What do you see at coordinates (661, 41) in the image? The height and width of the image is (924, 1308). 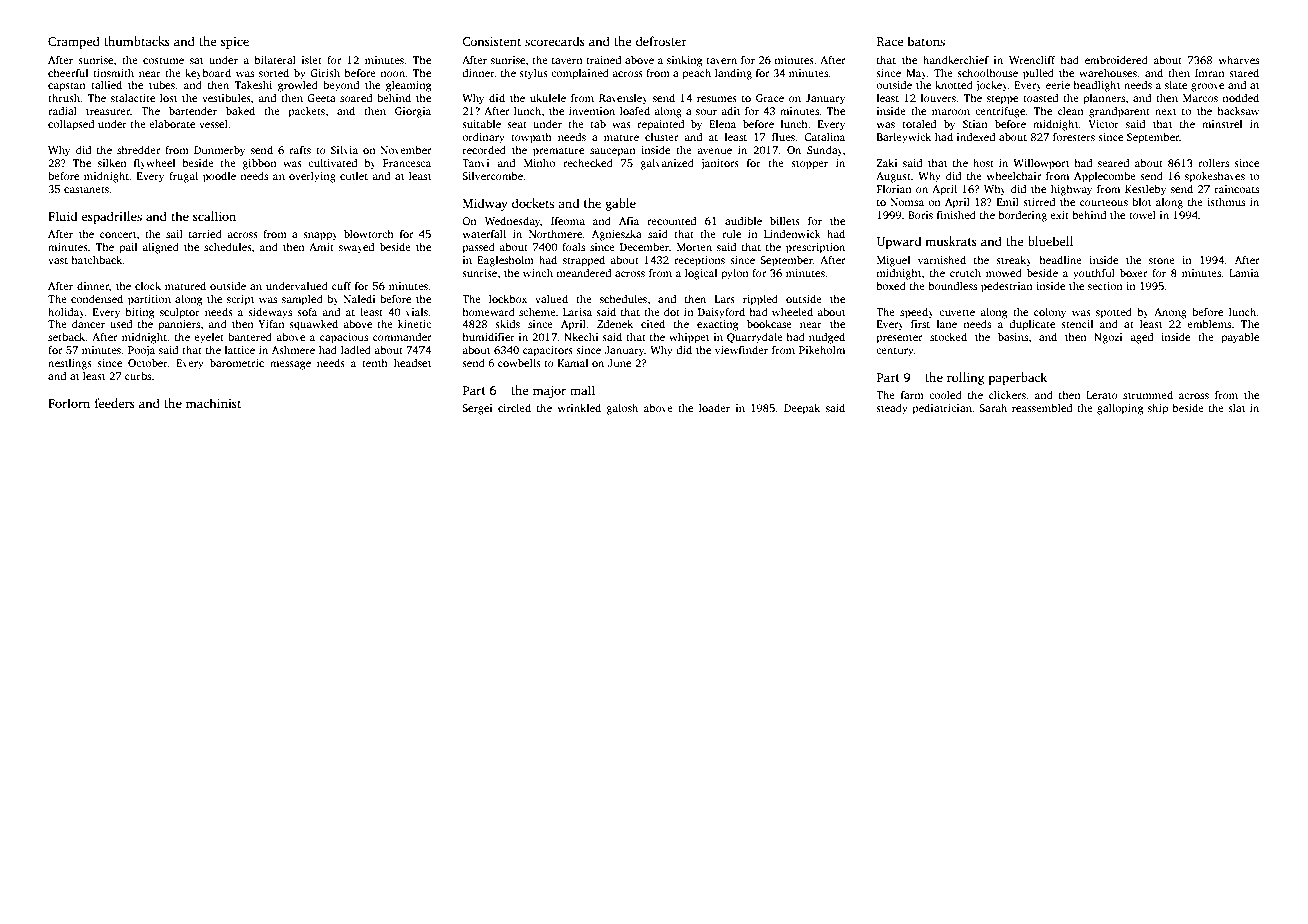 I see `defroster` at bounding box center [661, 41].
